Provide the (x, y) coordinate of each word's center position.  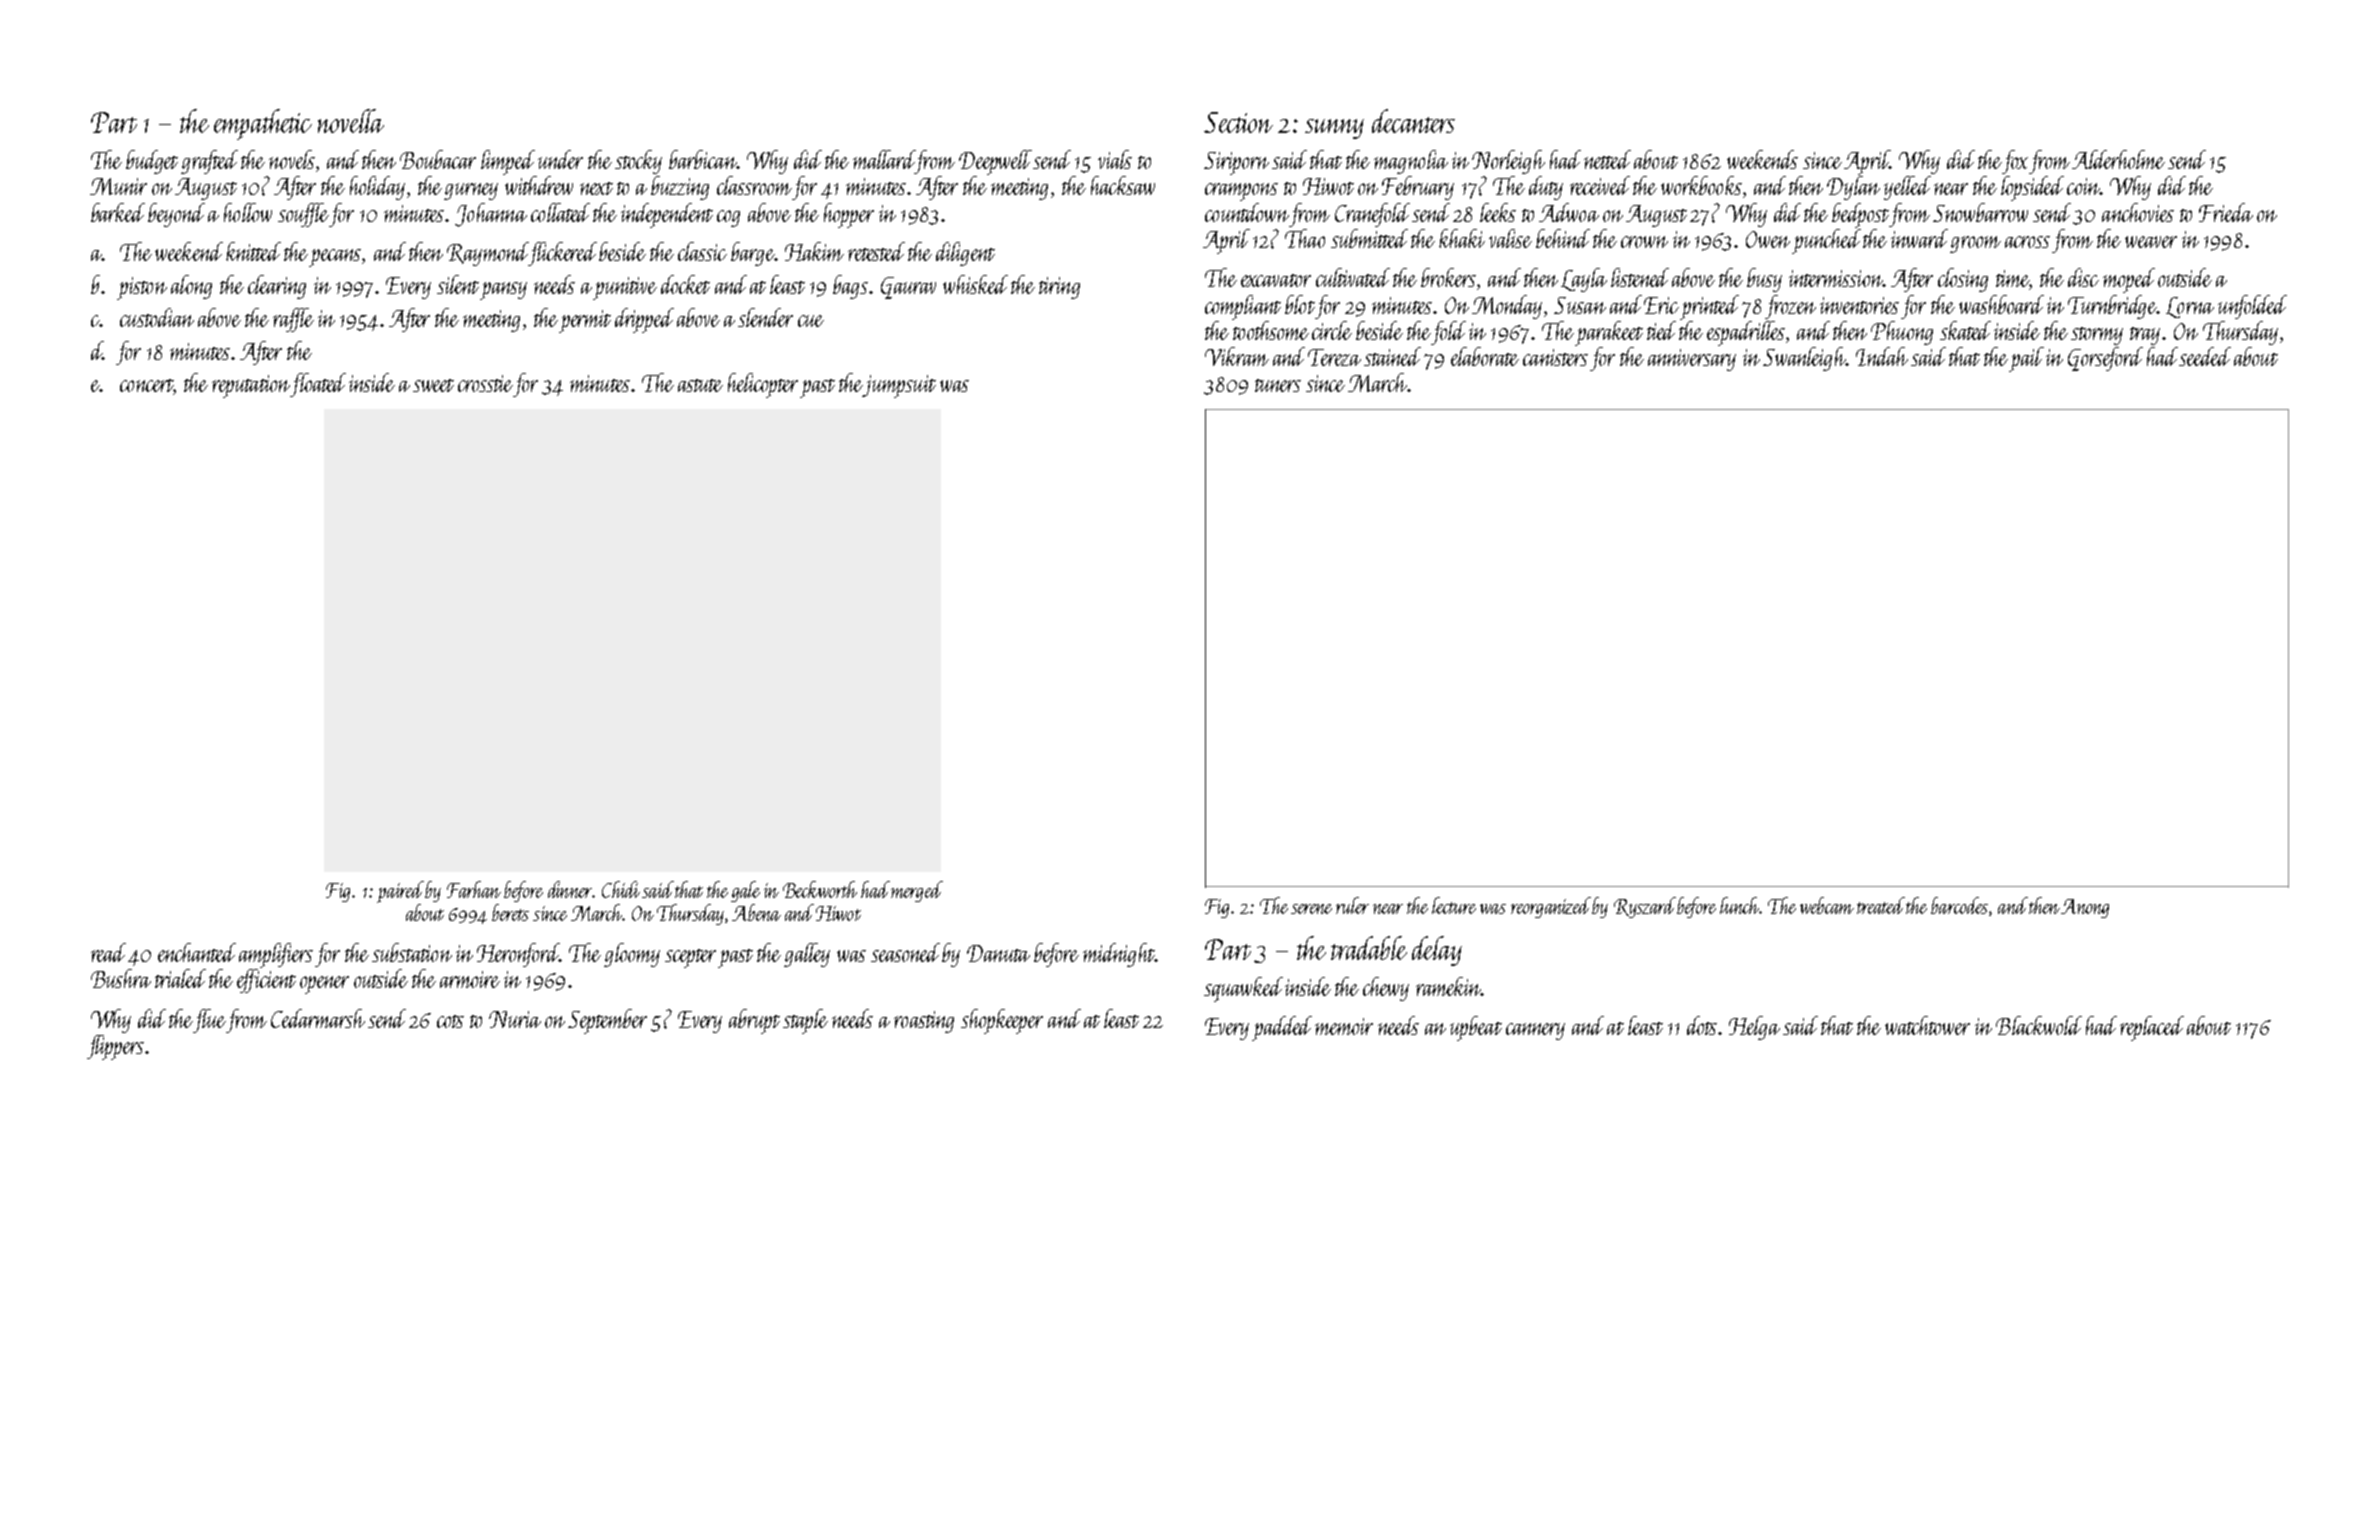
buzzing (680, 188)
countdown (1247, 212)
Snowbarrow (1980, 212)
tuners (1278, 385)
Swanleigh (1804, 359)
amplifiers (276, 955)
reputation (251, 386)
